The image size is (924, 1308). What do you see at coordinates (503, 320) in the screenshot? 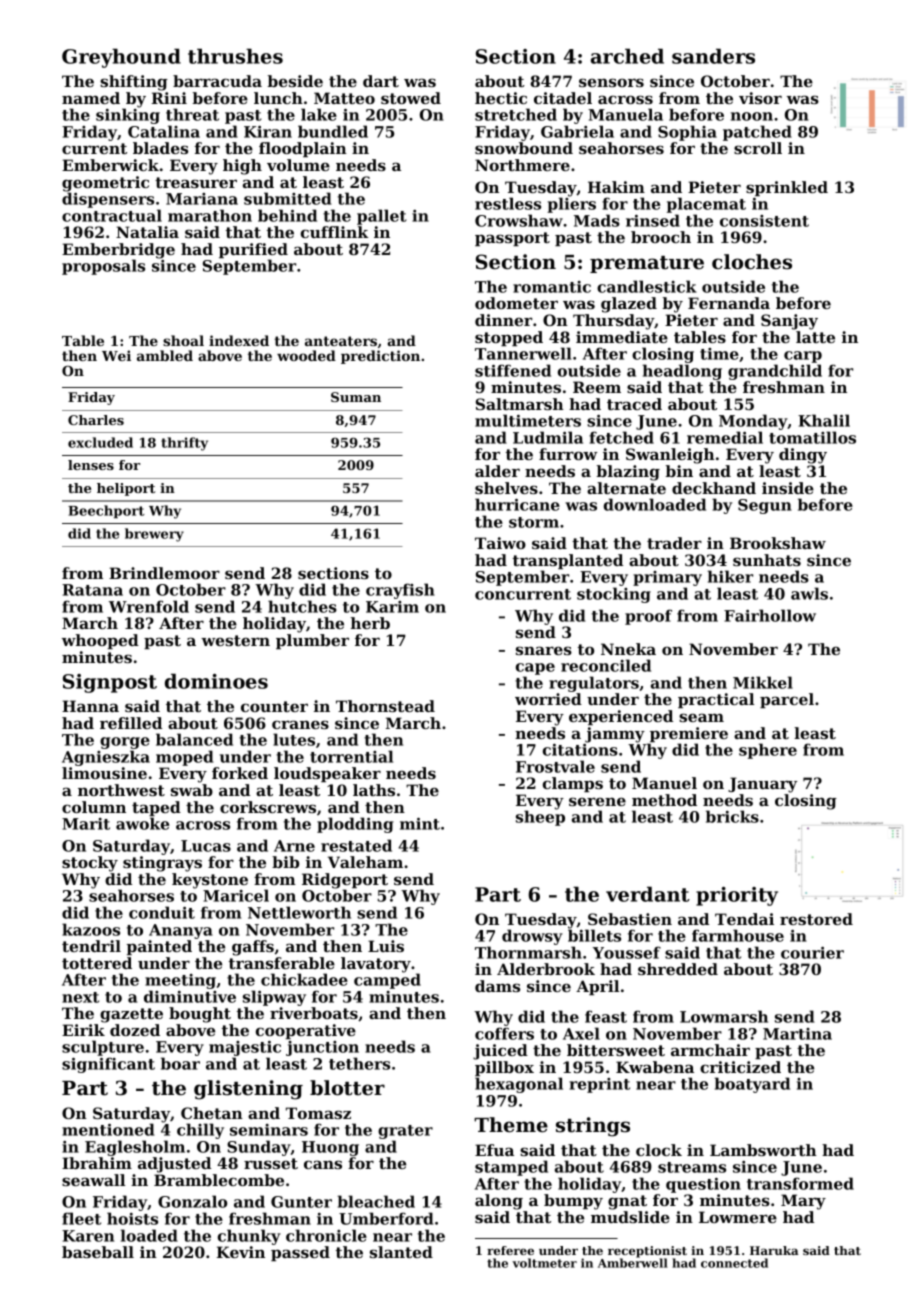
I see `dinner` at bounding box center [503, 320].
